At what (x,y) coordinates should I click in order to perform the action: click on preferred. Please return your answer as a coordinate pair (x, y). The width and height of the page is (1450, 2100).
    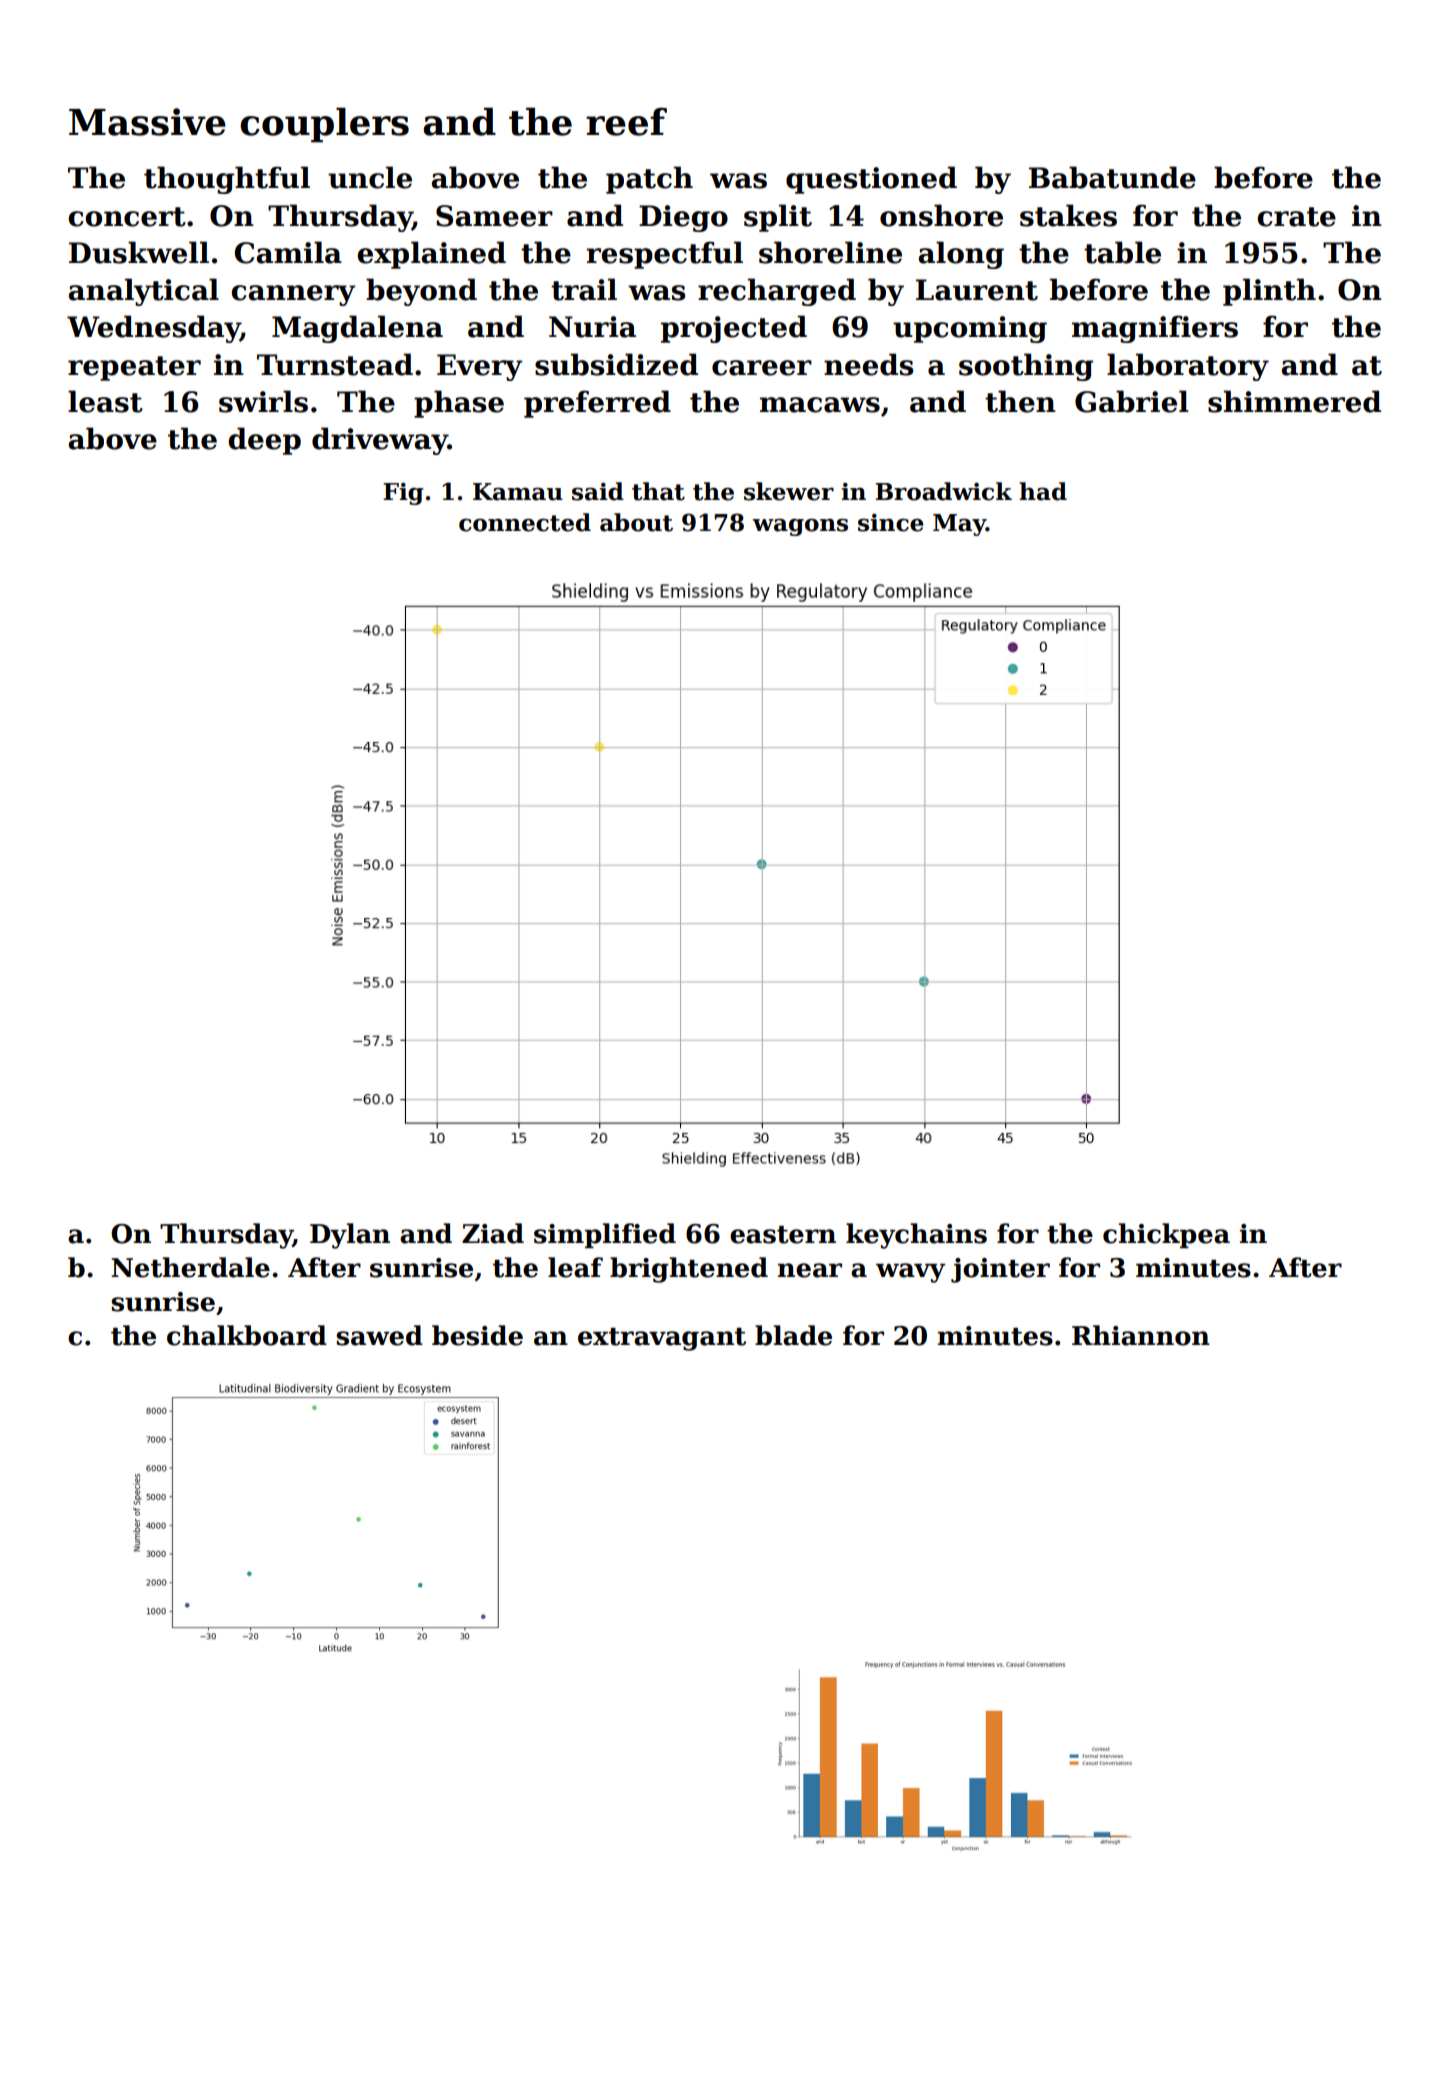
    Looking at the image, I should click on (597, 404).
